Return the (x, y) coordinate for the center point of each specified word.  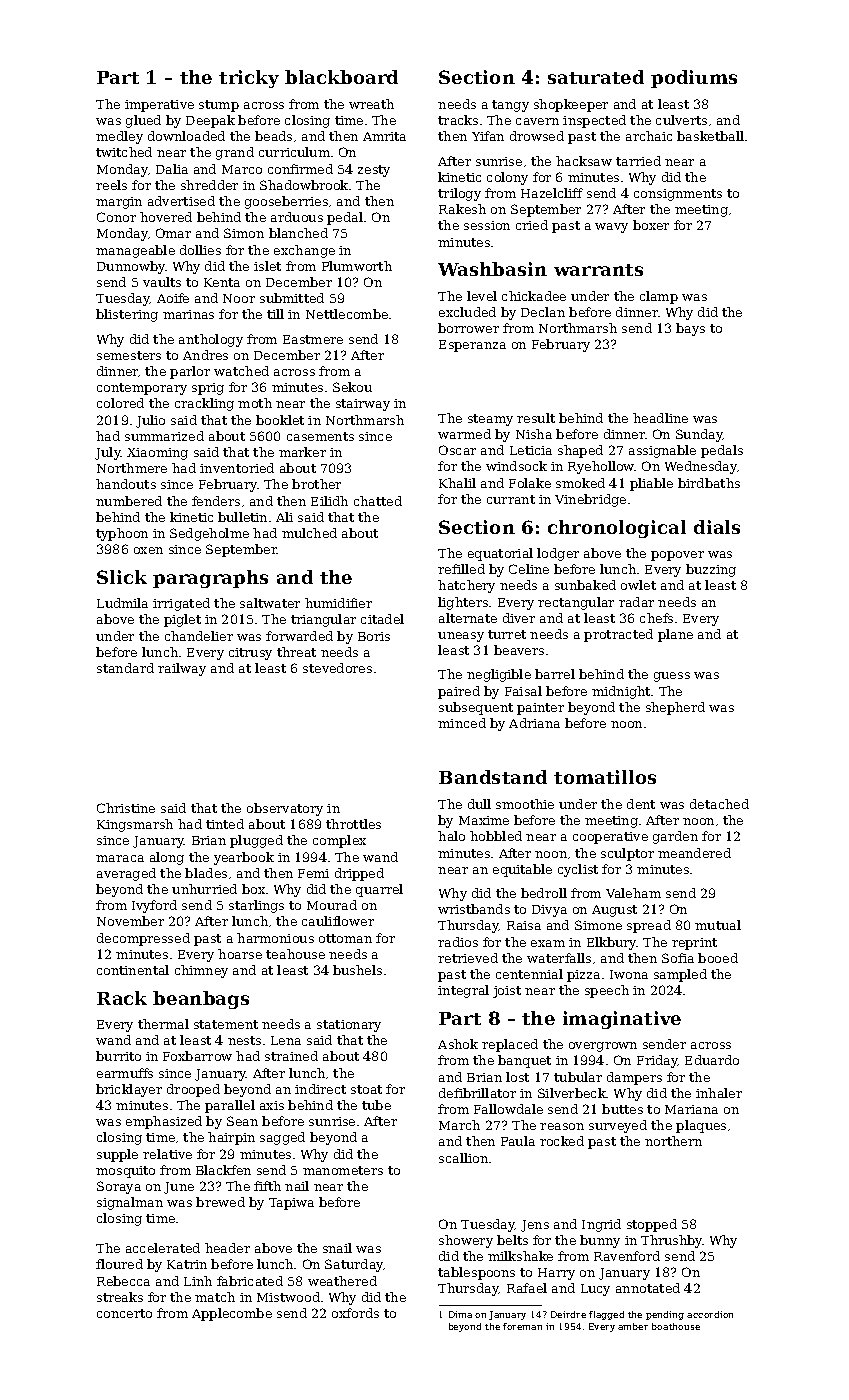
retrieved (468, 958)
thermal (163, 1024)
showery (466, 1241)
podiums (694, 79)
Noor (239, 298)
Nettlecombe (347, 314)
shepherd (675, 708)
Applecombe (232, 1314)
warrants (598, 270)
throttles (353, 824)
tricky (249, 79)
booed (718, 958)
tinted (225, 824)
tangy (510, 106)
